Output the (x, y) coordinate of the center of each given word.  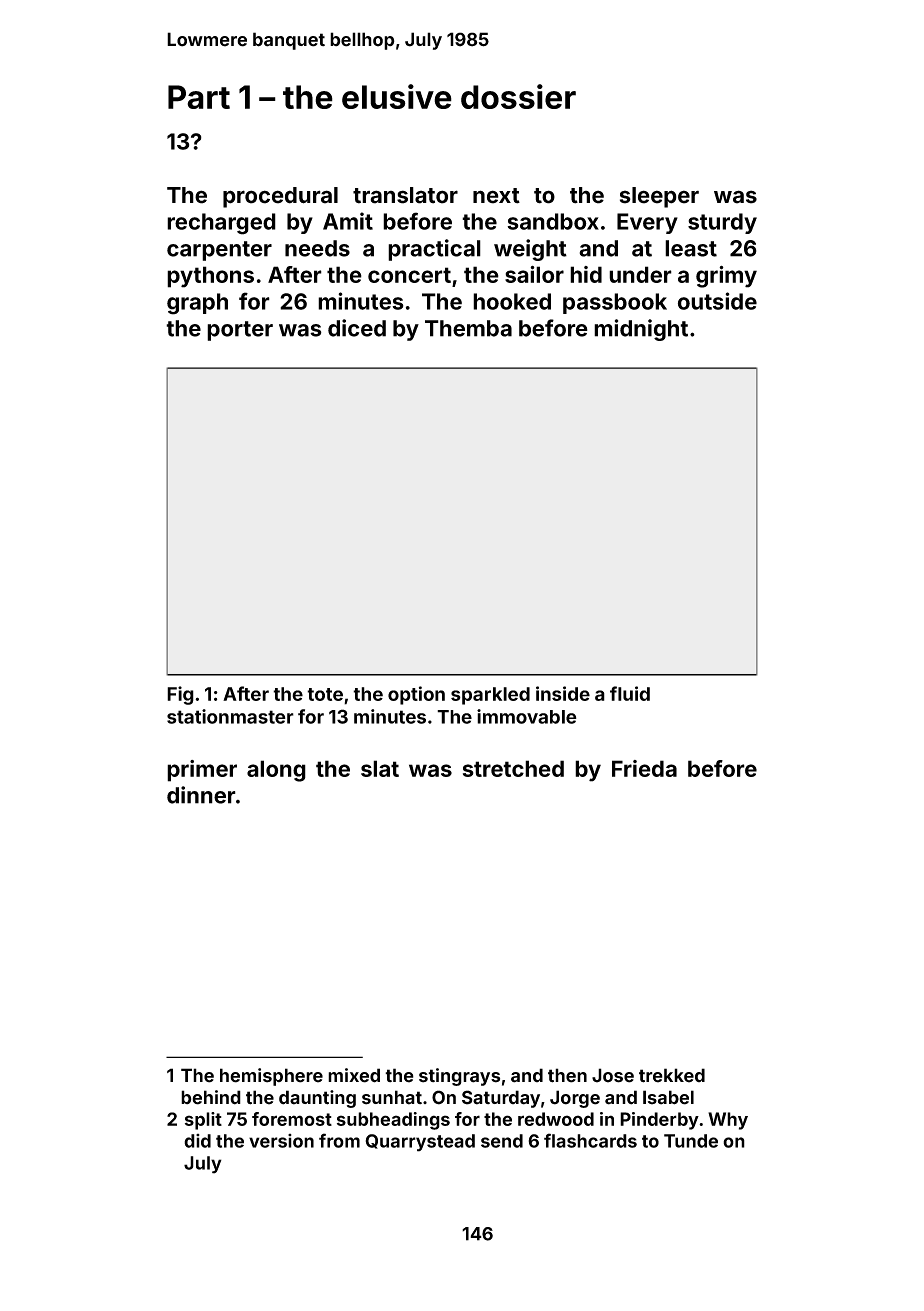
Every (647, 223)
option (416, 695)
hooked (512, 301)
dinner (201, 795)
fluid (630, 693)
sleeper (659, 197)
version (281, 1141)
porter (240, 331)
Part (199, 97)
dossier (518, 96)
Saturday (501, 1099)
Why (728, 1121)
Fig (180, 695)
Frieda (644, 768)
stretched (513, 768)
